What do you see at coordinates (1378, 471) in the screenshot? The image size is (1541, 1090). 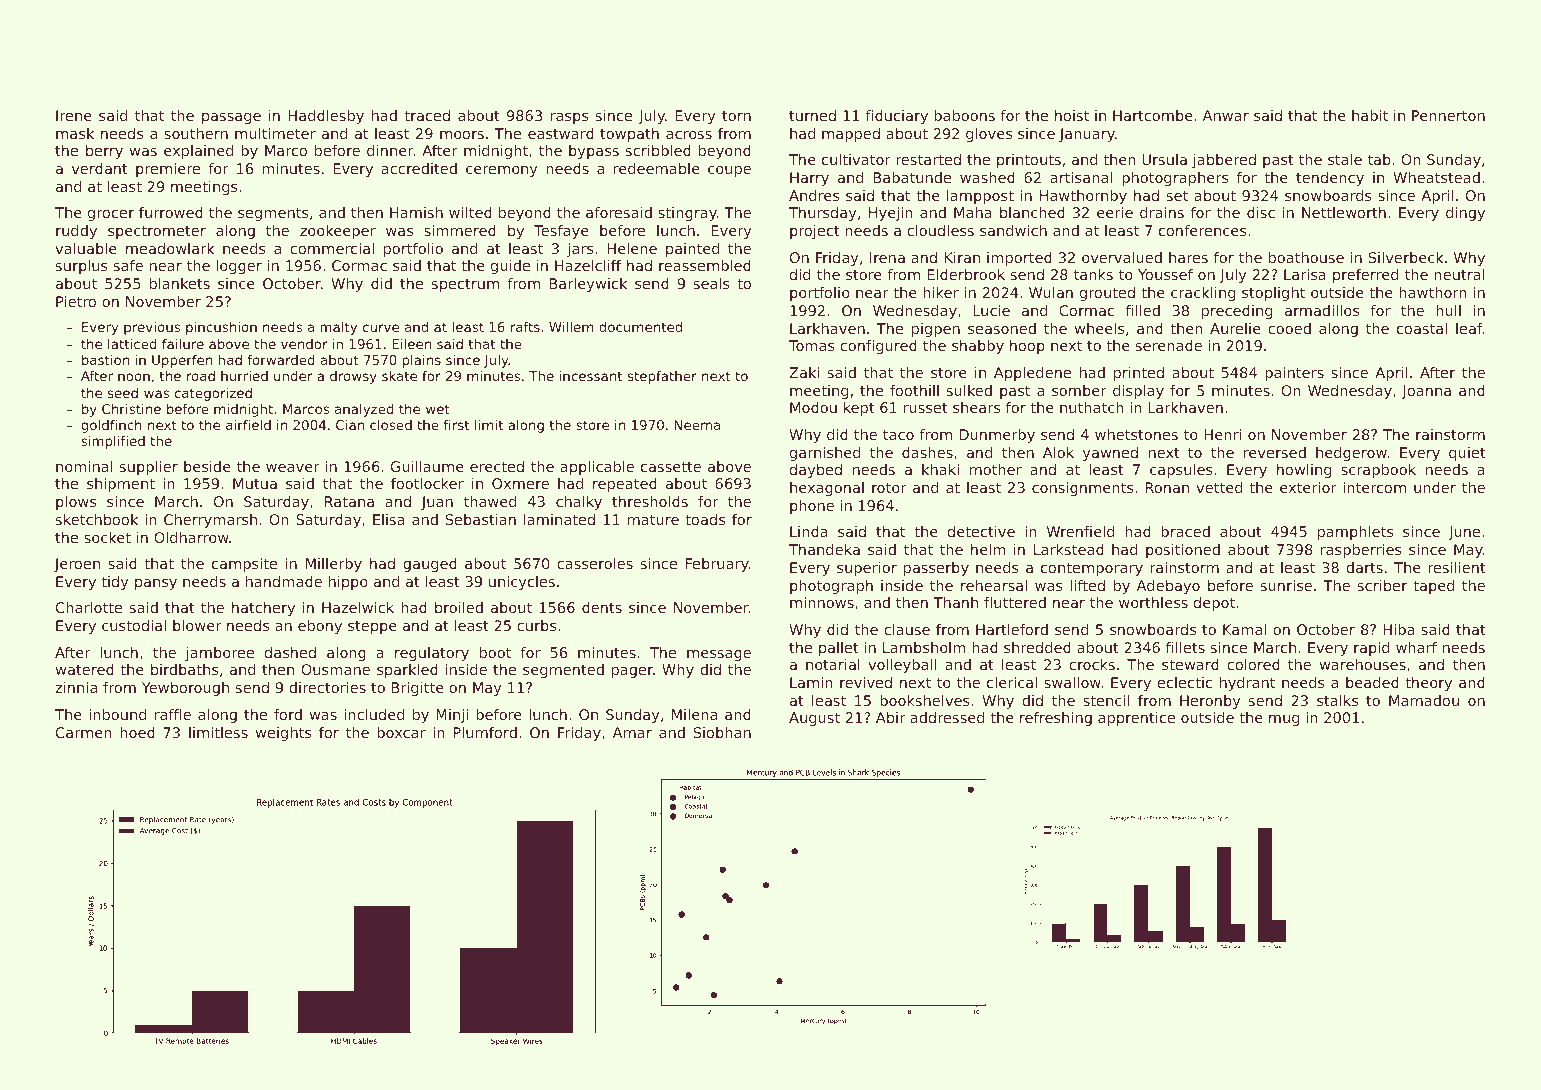 I see `scrapbook` at bounding box center [1378, 471].
